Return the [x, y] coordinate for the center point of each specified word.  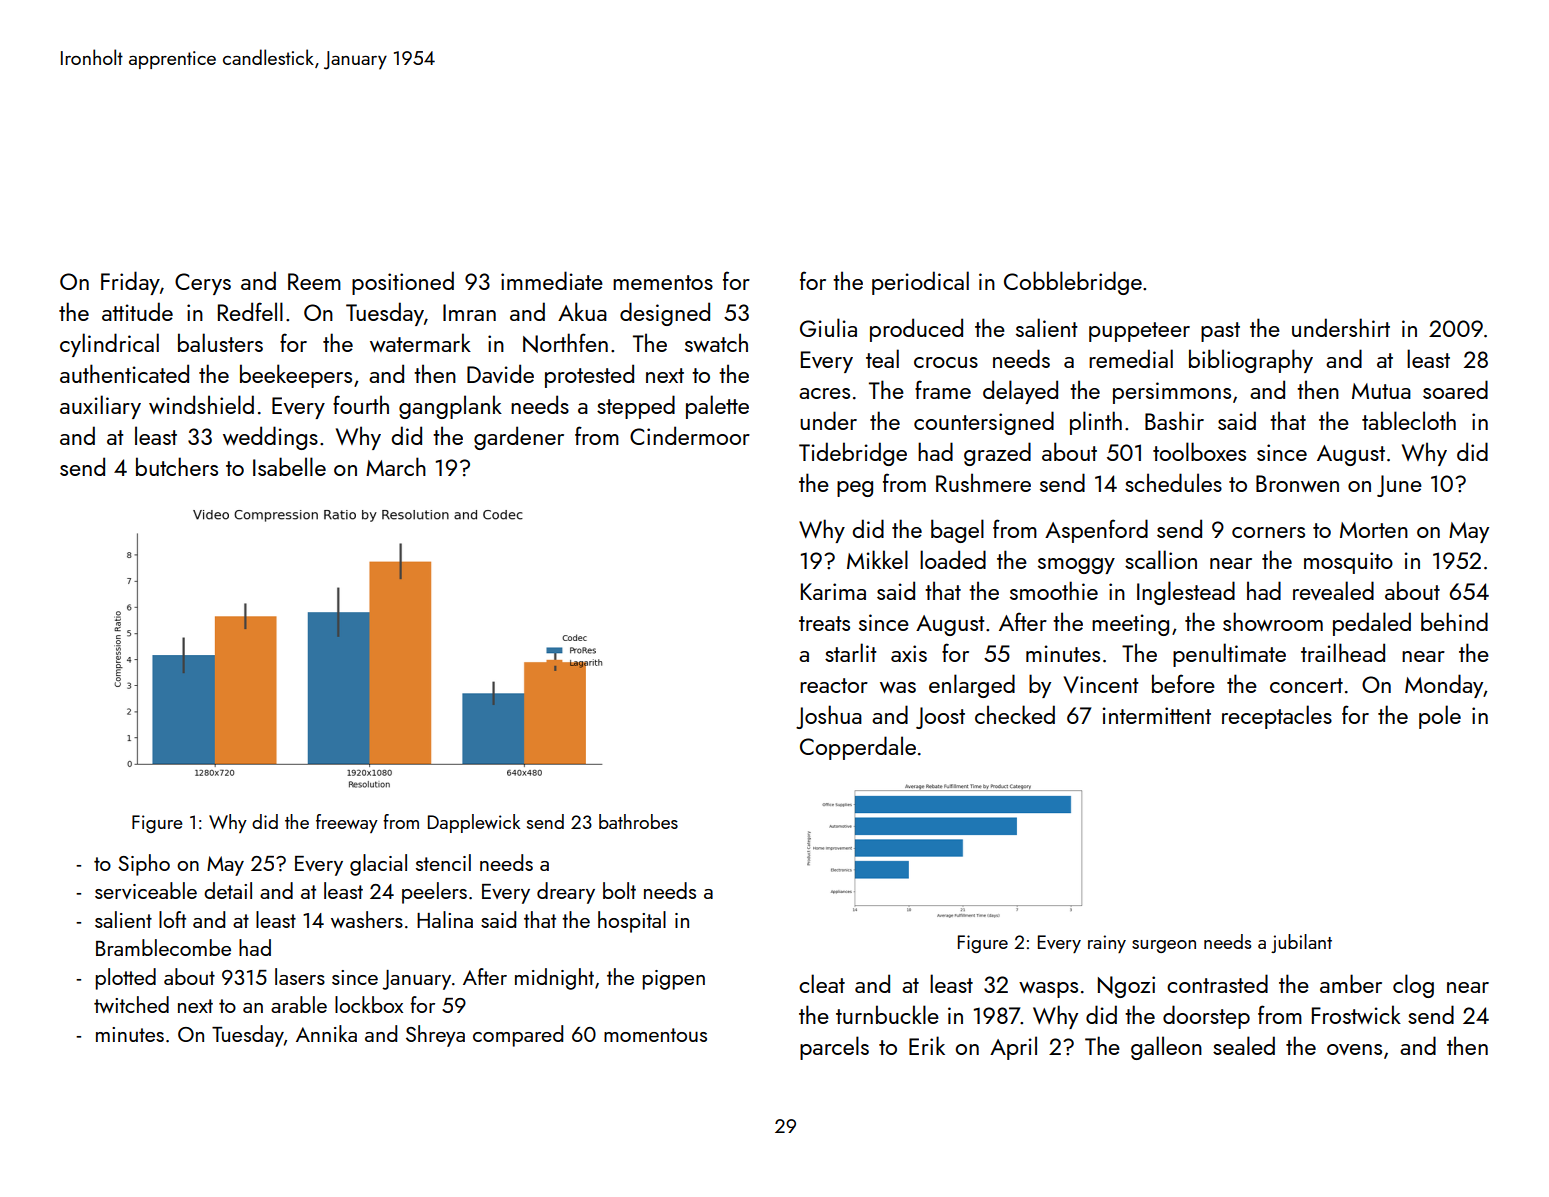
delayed [1020, 392]
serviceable [146, 890]
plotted [126, 979]
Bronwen [1297, 483]
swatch [716, 342]
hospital [632, 922]
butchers [177, 466]
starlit [851, 652]
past [1220, 332]
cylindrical [109, 345]
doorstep [1206, 1017]
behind [1454, 621]
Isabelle [289, 466]
